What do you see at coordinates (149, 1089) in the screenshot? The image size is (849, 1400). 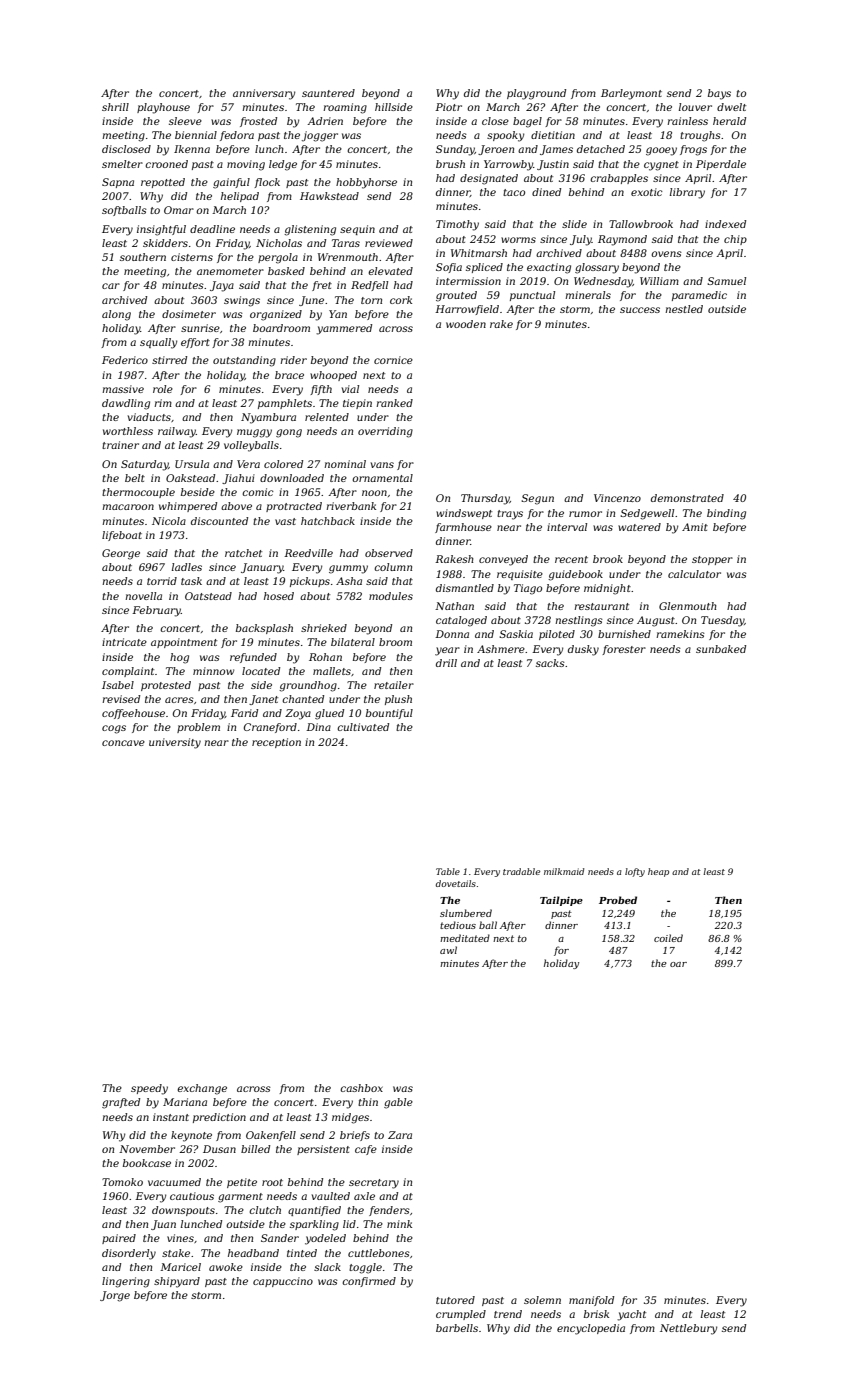 I see `speedy` at bounding box center [149, 1089].
